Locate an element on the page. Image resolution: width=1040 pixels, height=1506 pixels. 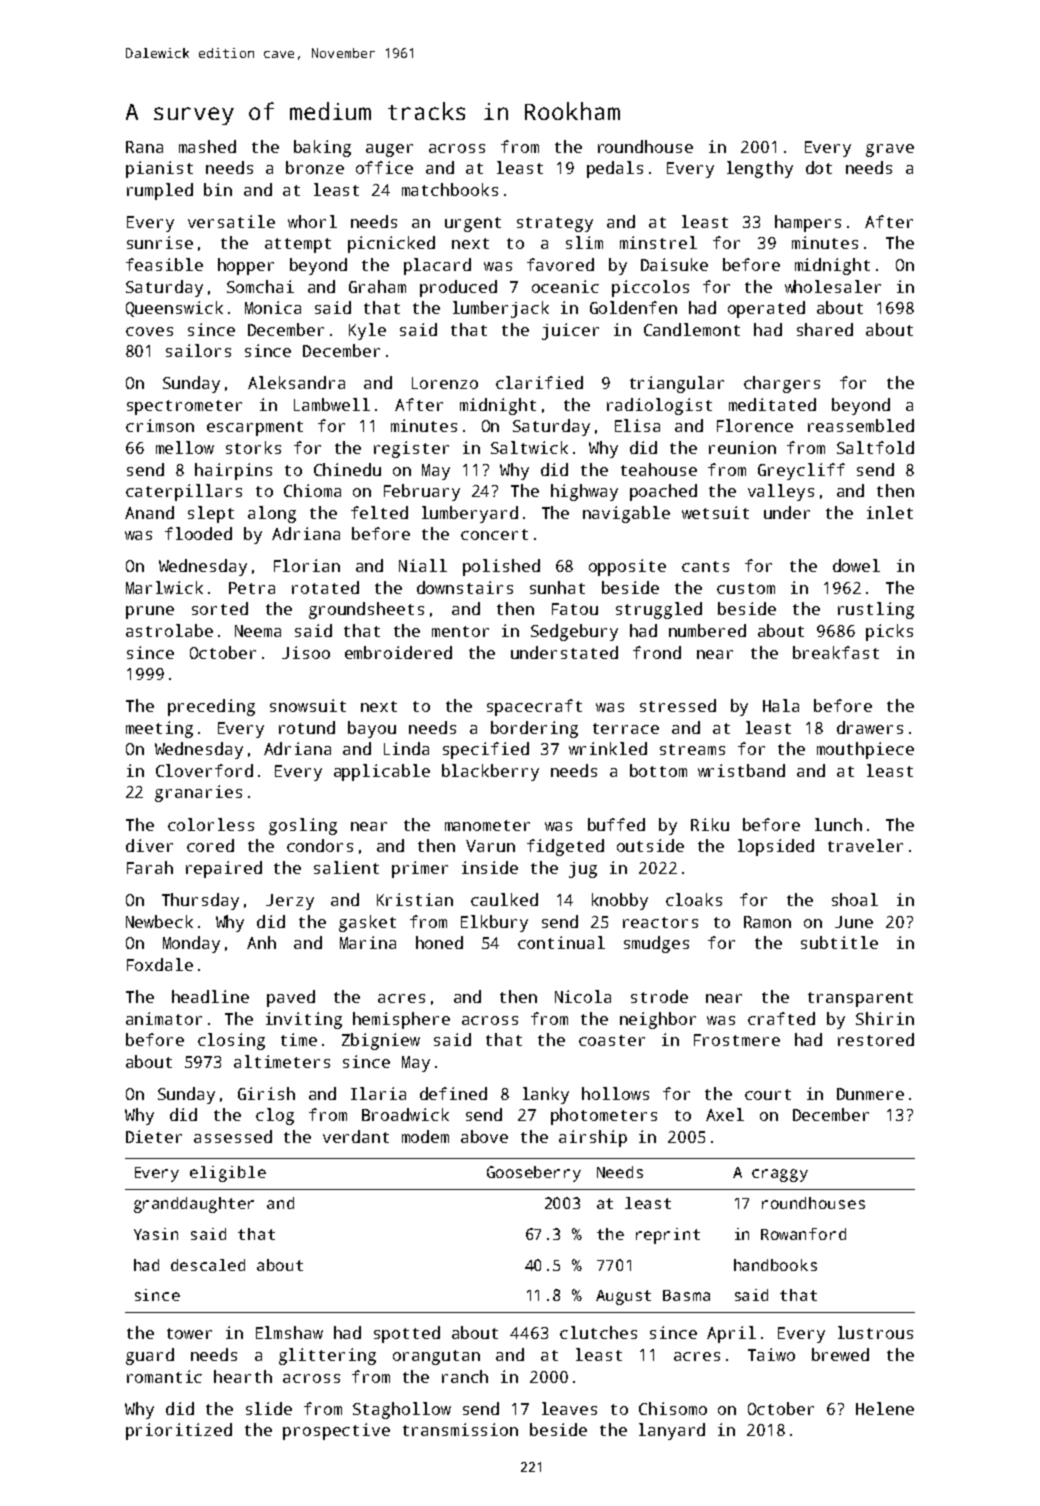
Anh is located at coordinates (261, 942).
